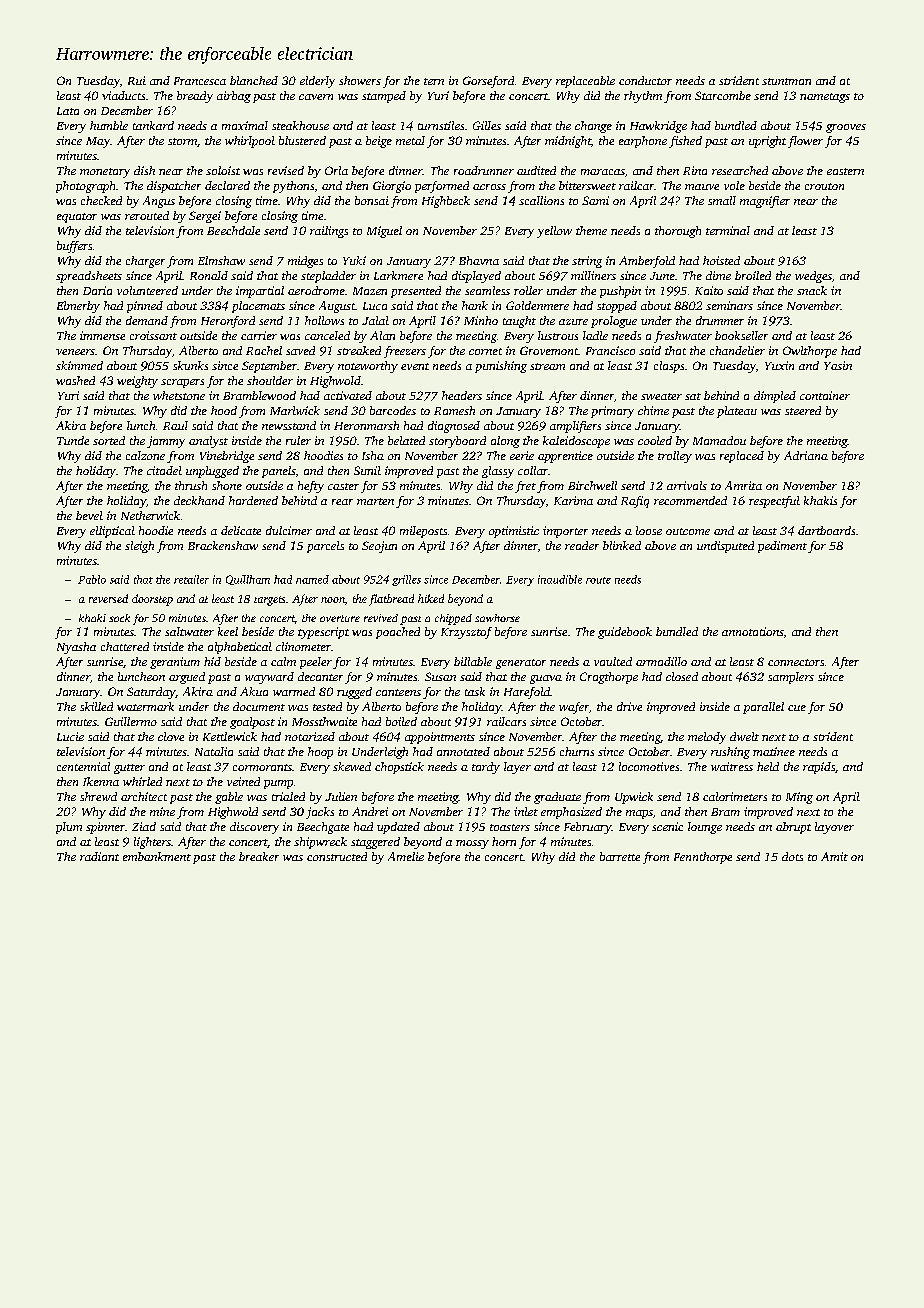 This image has width=924, height=1308. Describe the element at coordinates (171, 736) in the image. I see `clove` at that location.
